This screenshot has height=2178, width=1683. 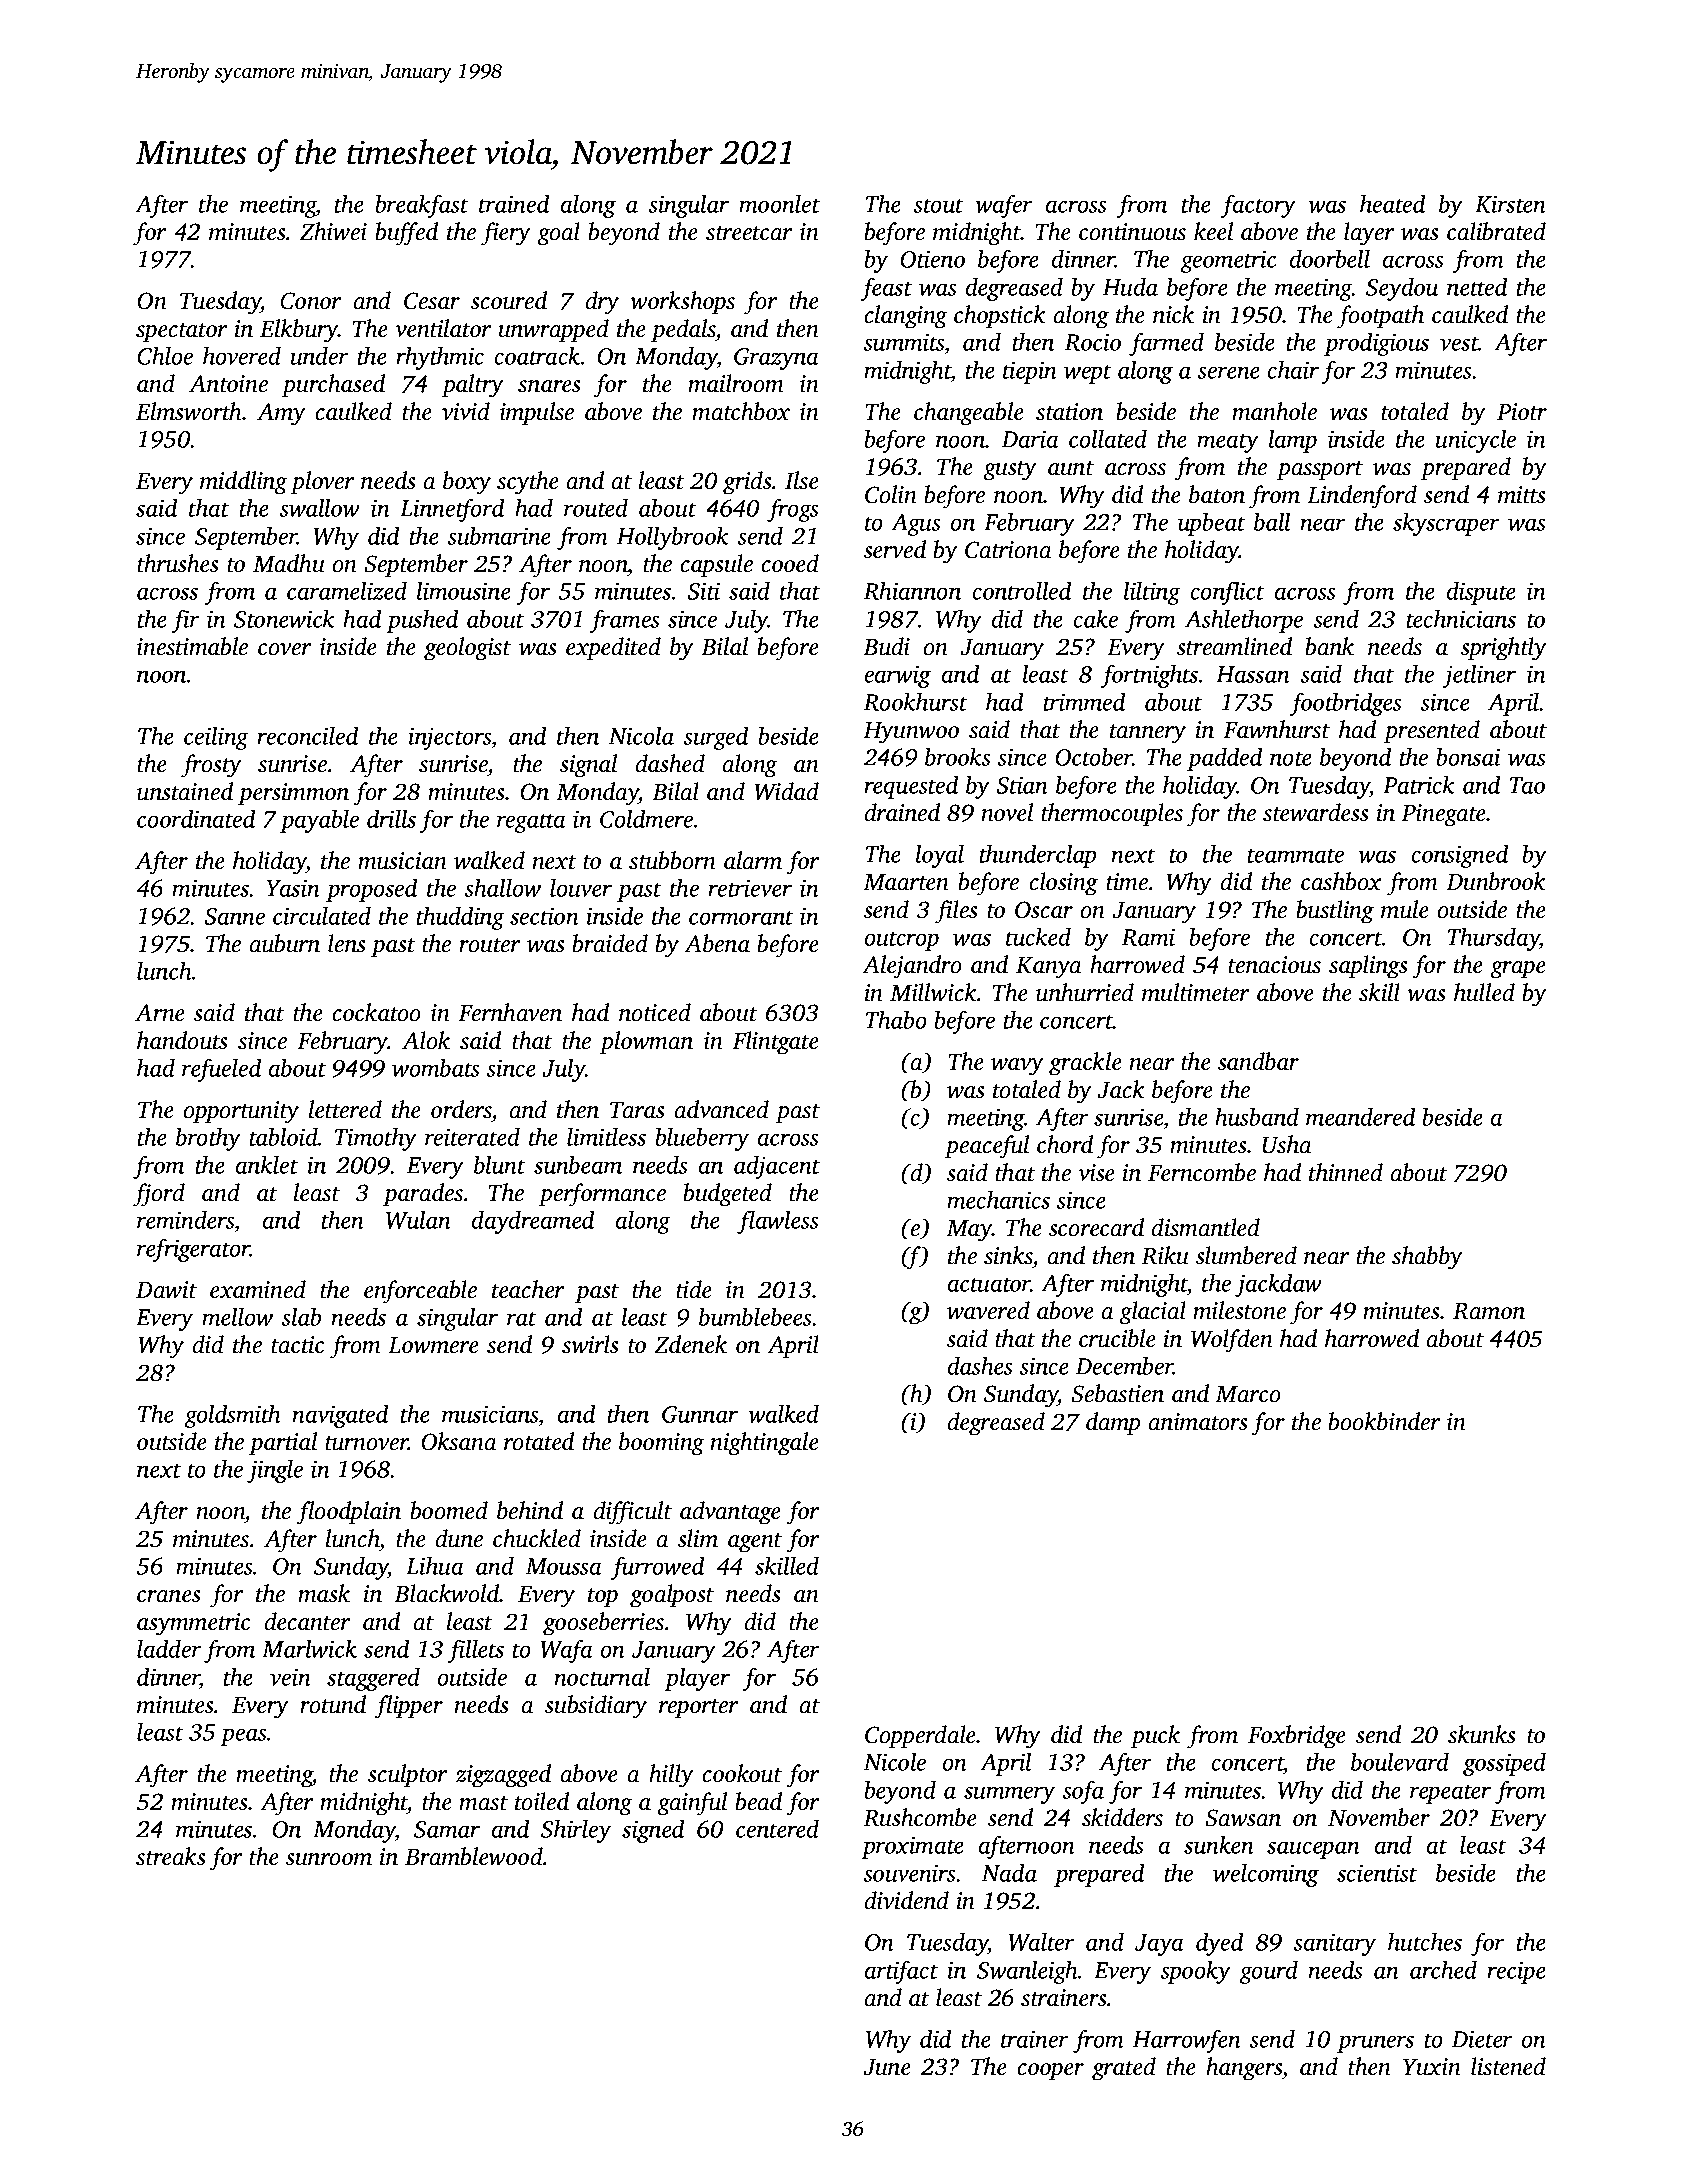 What do you see at coordinates (958, 757) in the screenshot?
I see `brooks` at bounding box center [958, 757].
